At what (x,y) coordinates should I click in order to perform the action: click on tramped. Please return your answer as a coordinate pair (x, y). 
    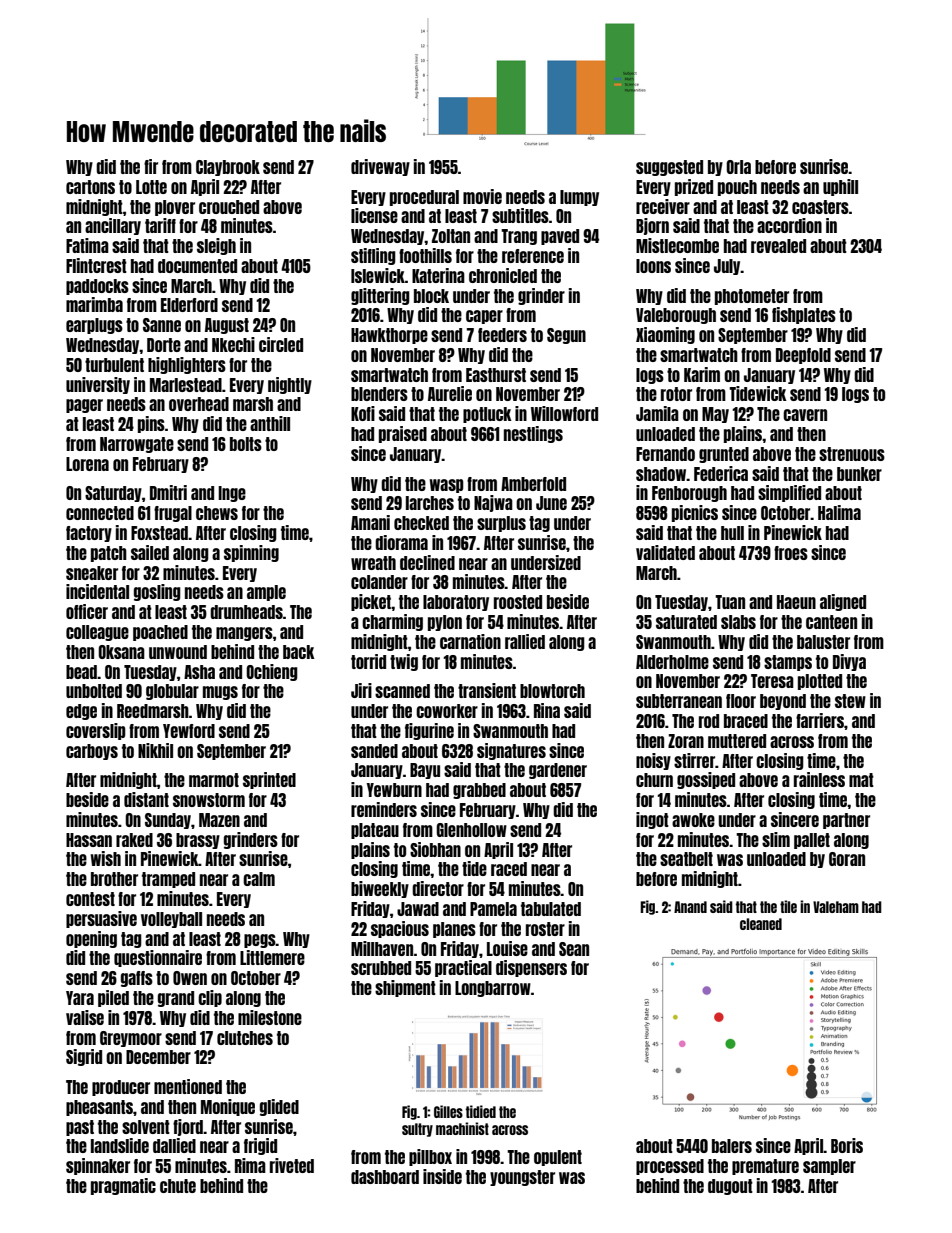
    Looking at the image, I should click on (168, 880).
